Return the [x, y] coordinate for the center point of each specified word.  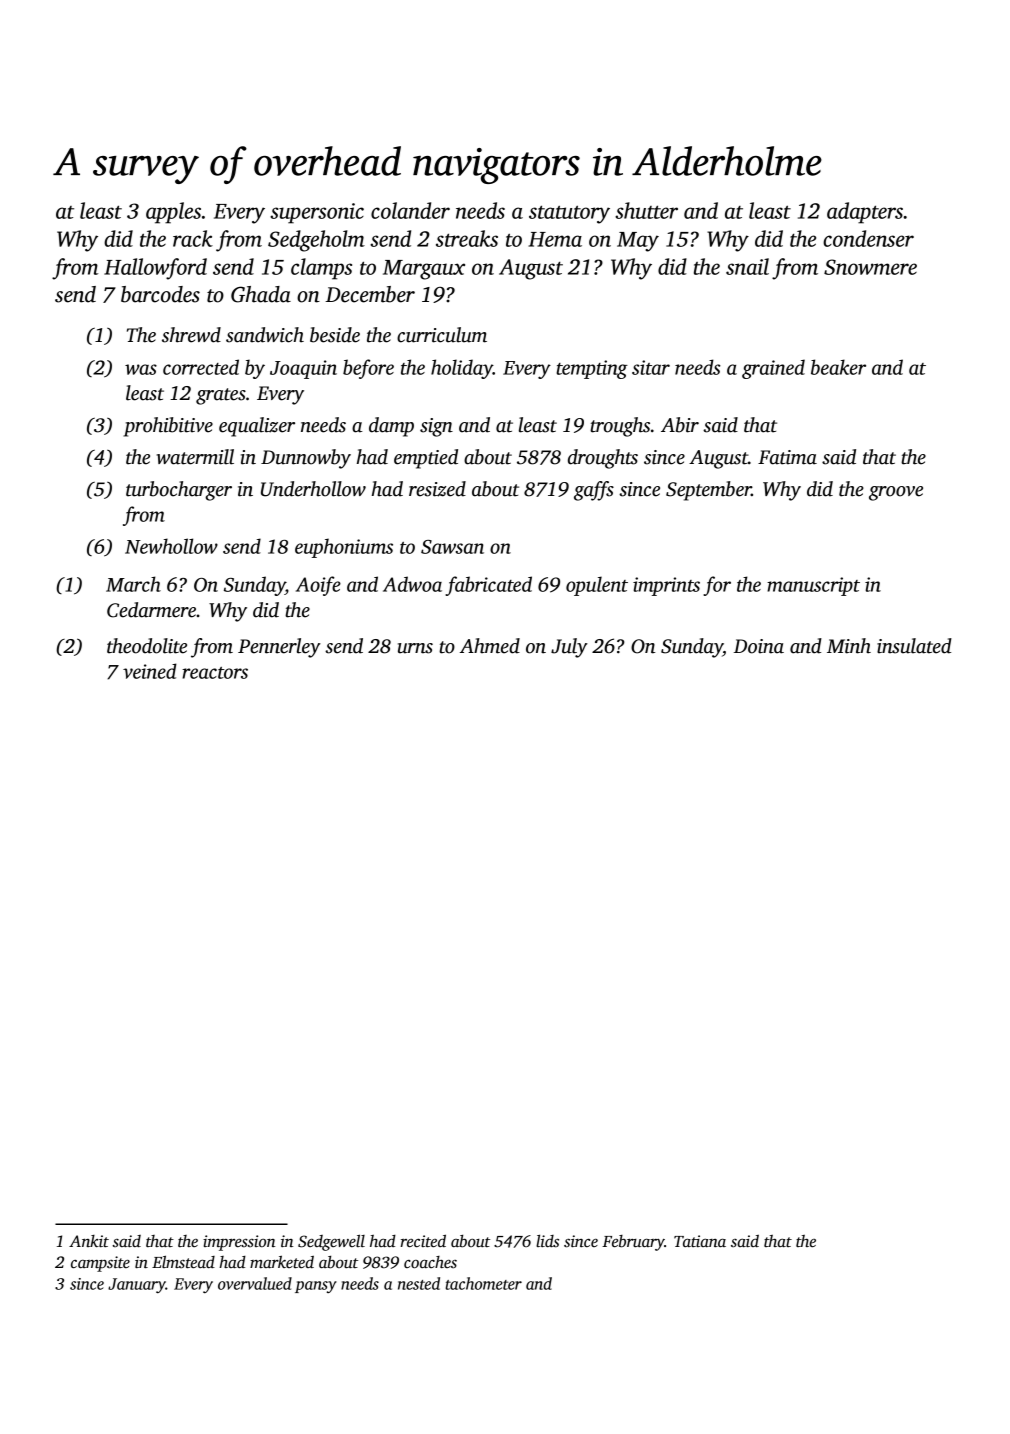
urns [415, 648]
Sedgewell [331, 1242]
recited [423, 1241]
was [141, 369]
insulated [914, 646]
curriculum [442, 335]
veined [150, 671]
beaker [838, 367]
